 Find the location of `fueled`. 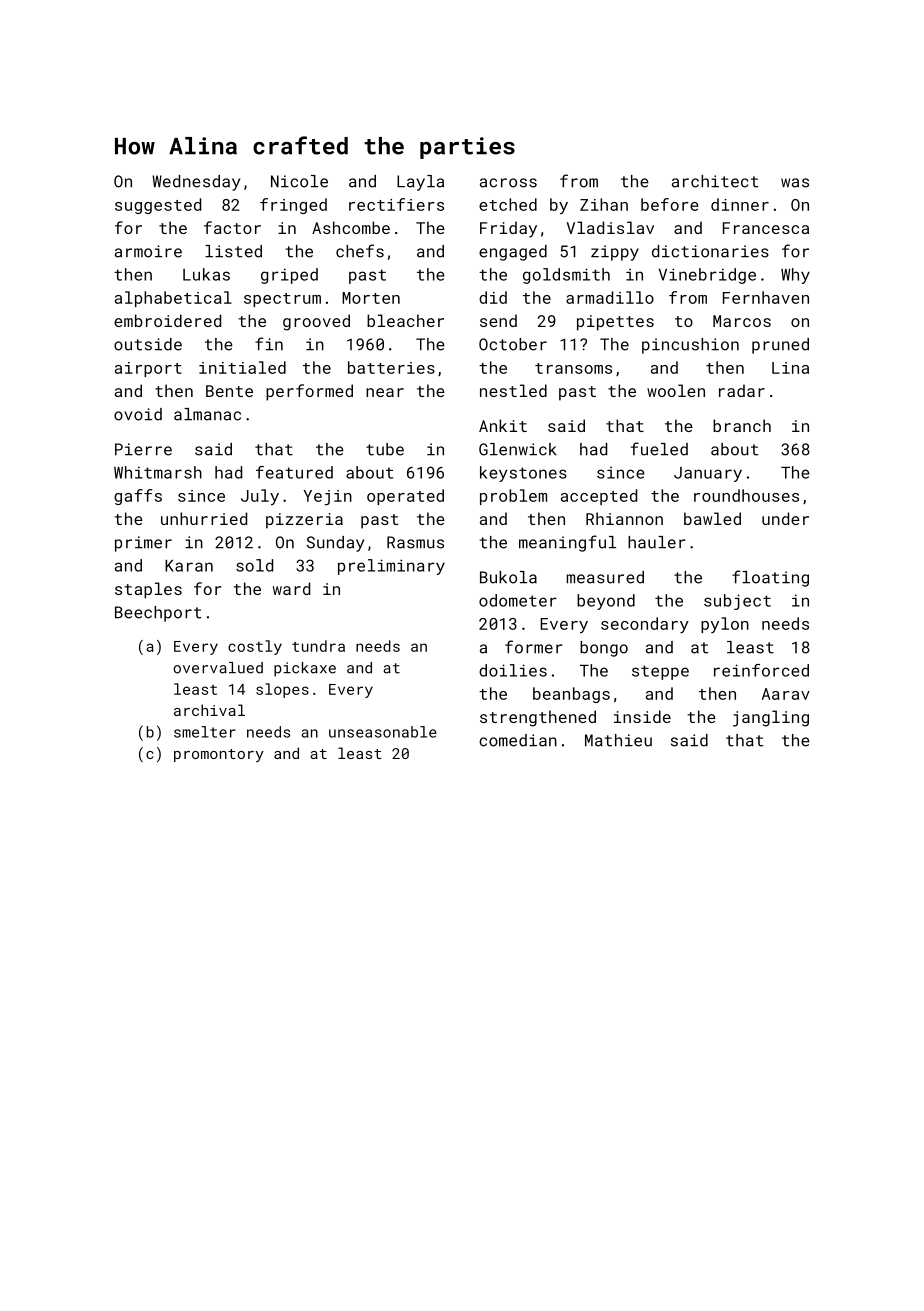

fueled is located at coordinates (659, 449).
